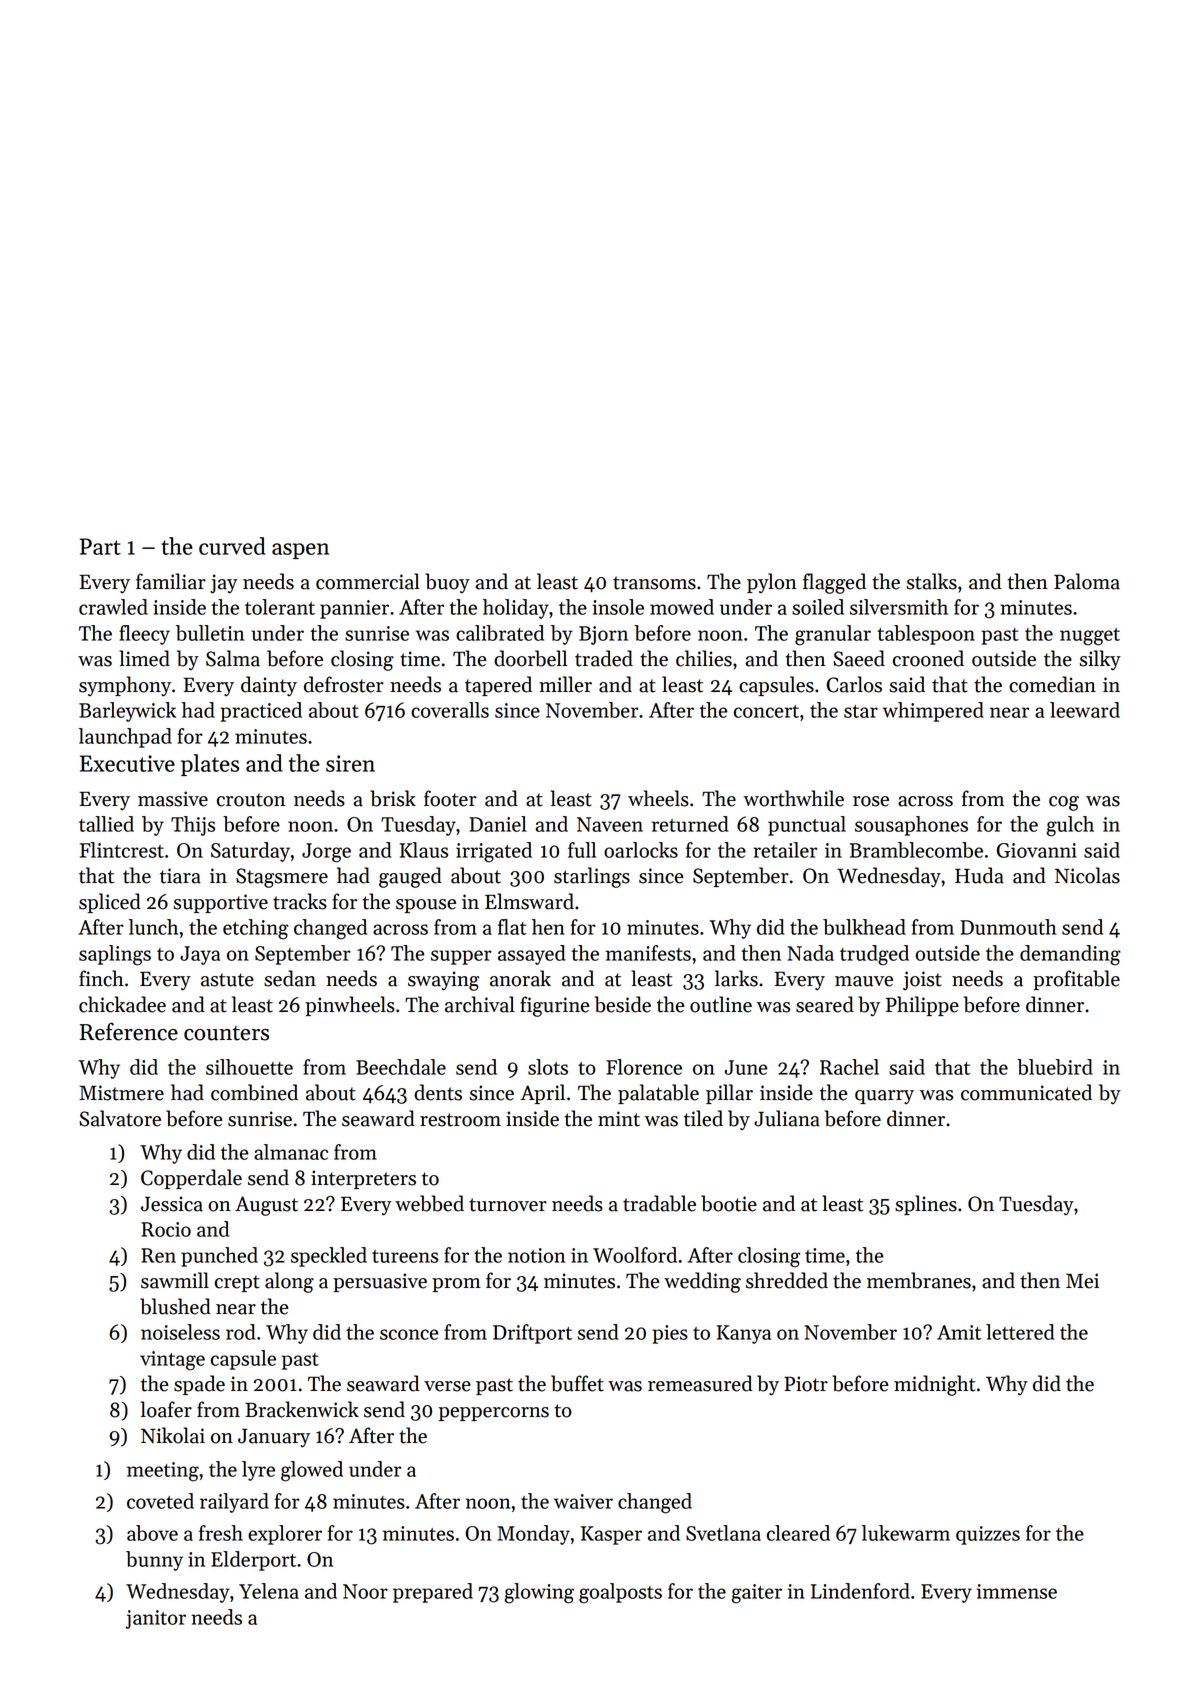  Describe the element at coordinates (1087, 581) in the screenshot. I see `Paloma` at that location.
